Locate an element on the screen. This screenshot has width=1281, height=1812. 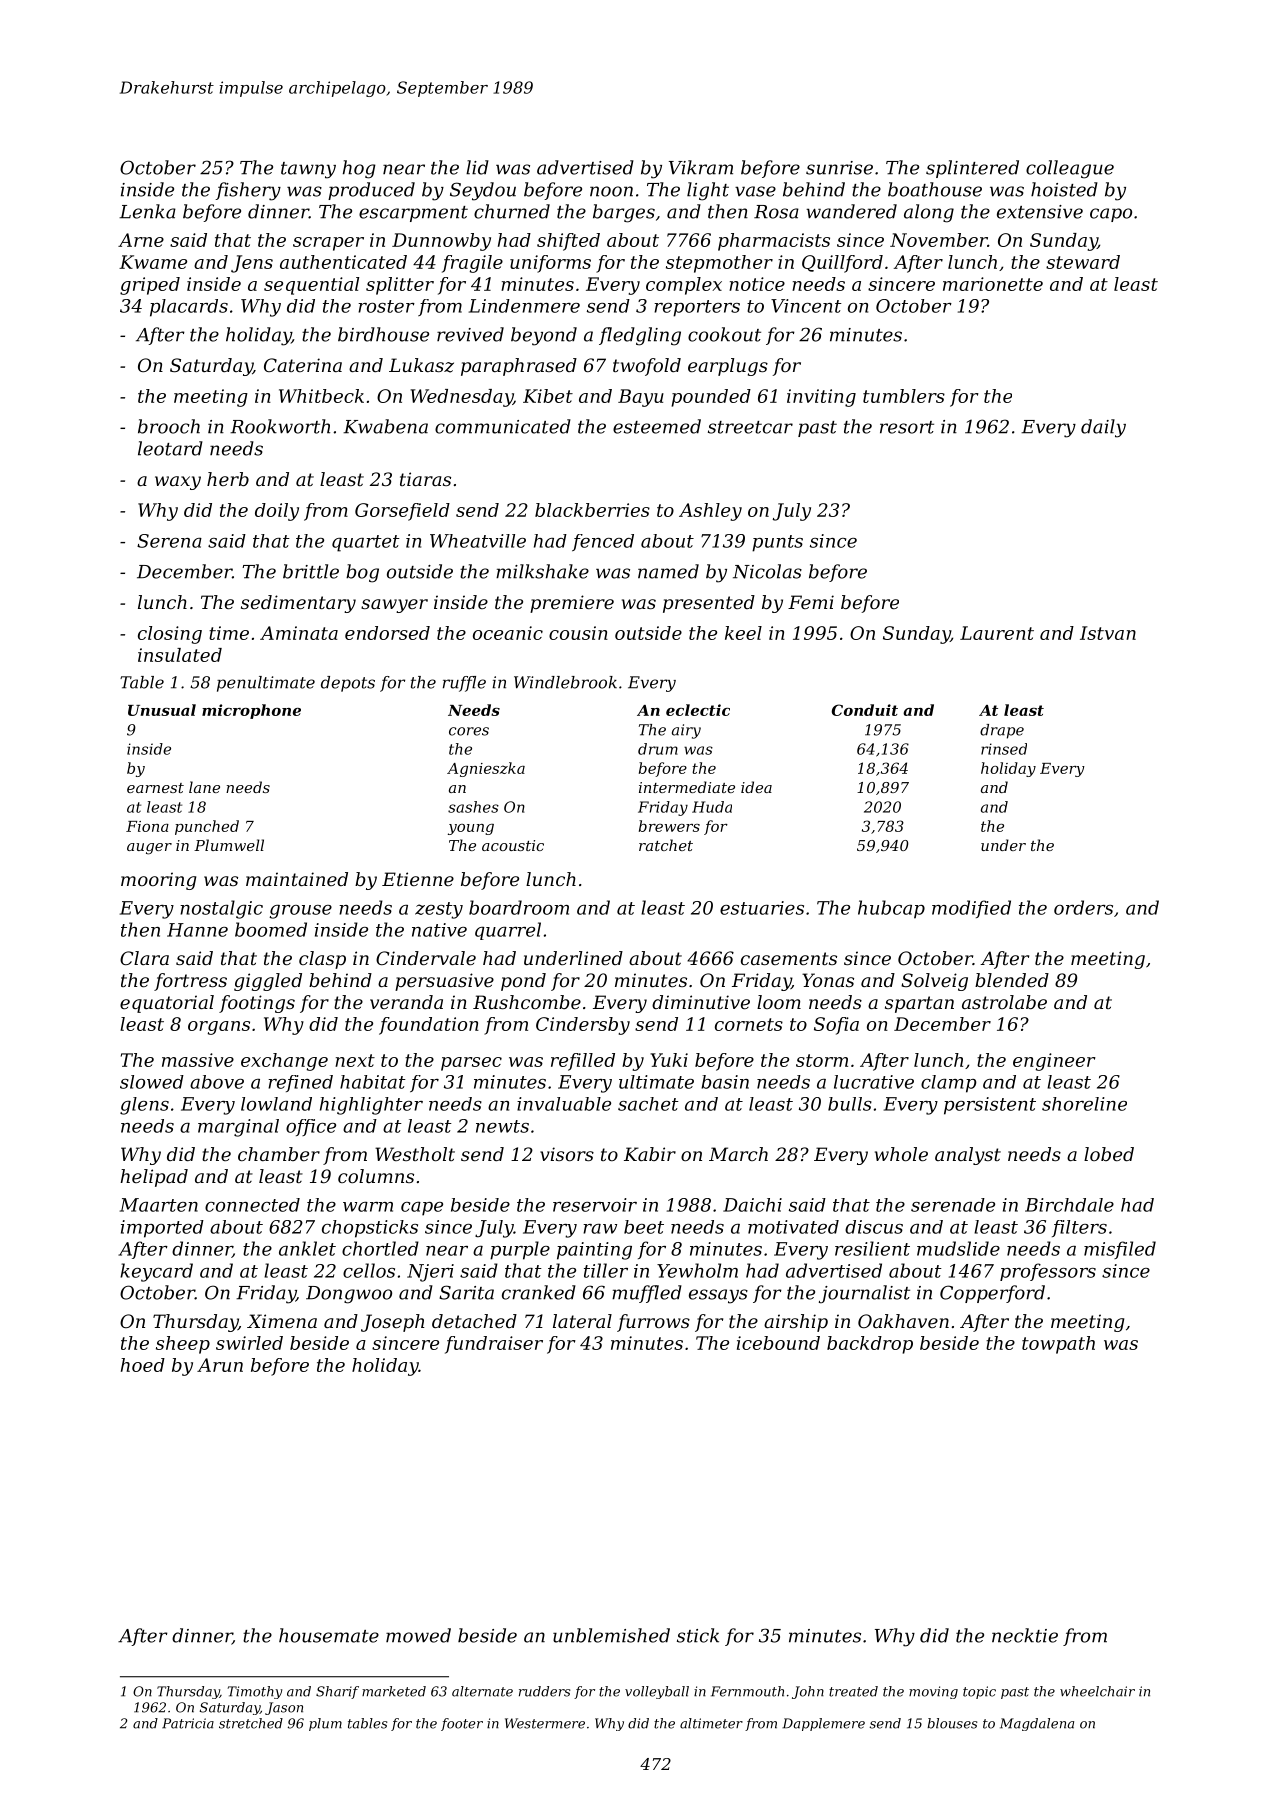
Westermere is located at coordinates (545, 1723).
